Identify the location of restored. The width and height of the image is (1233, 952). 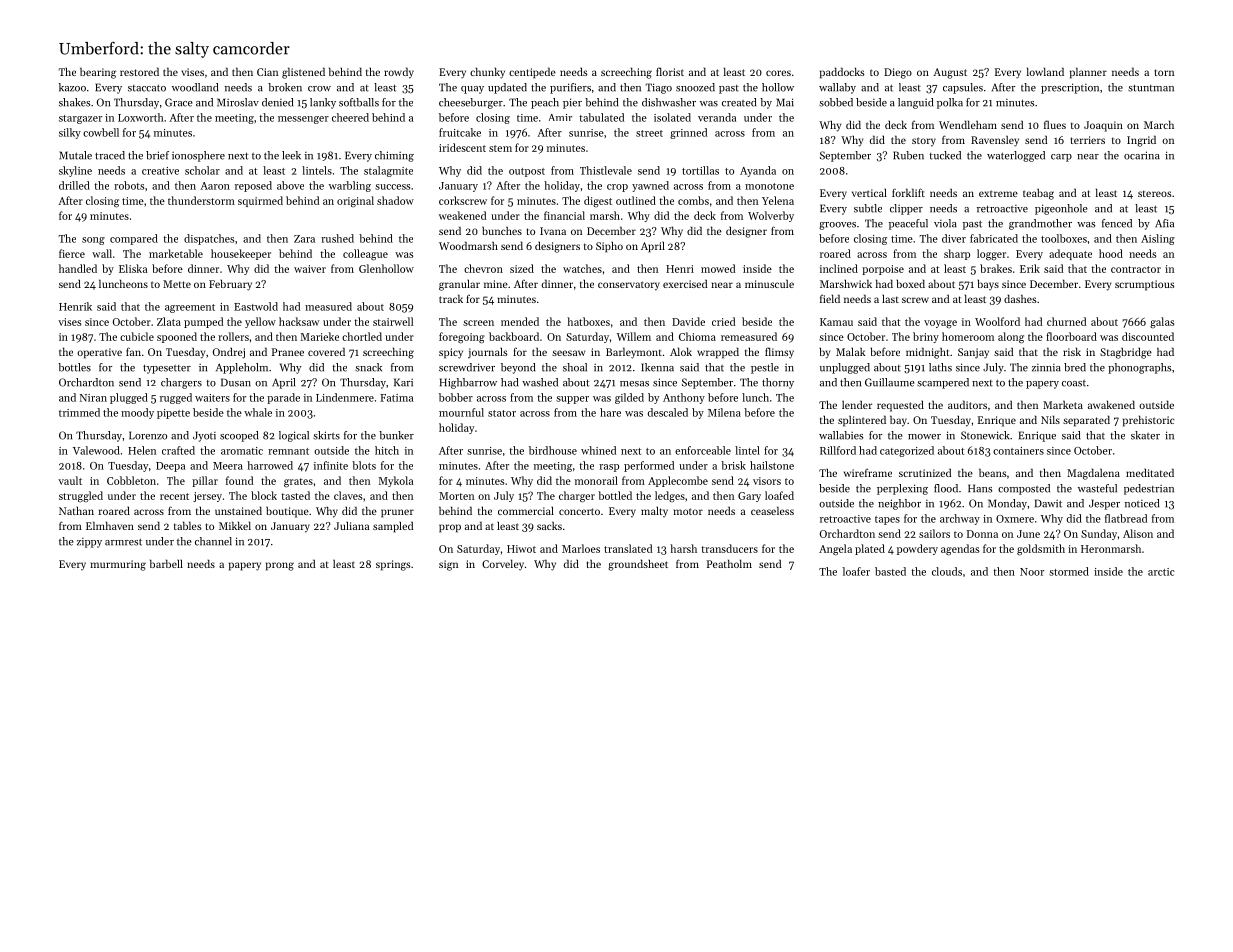
(139, 71).
